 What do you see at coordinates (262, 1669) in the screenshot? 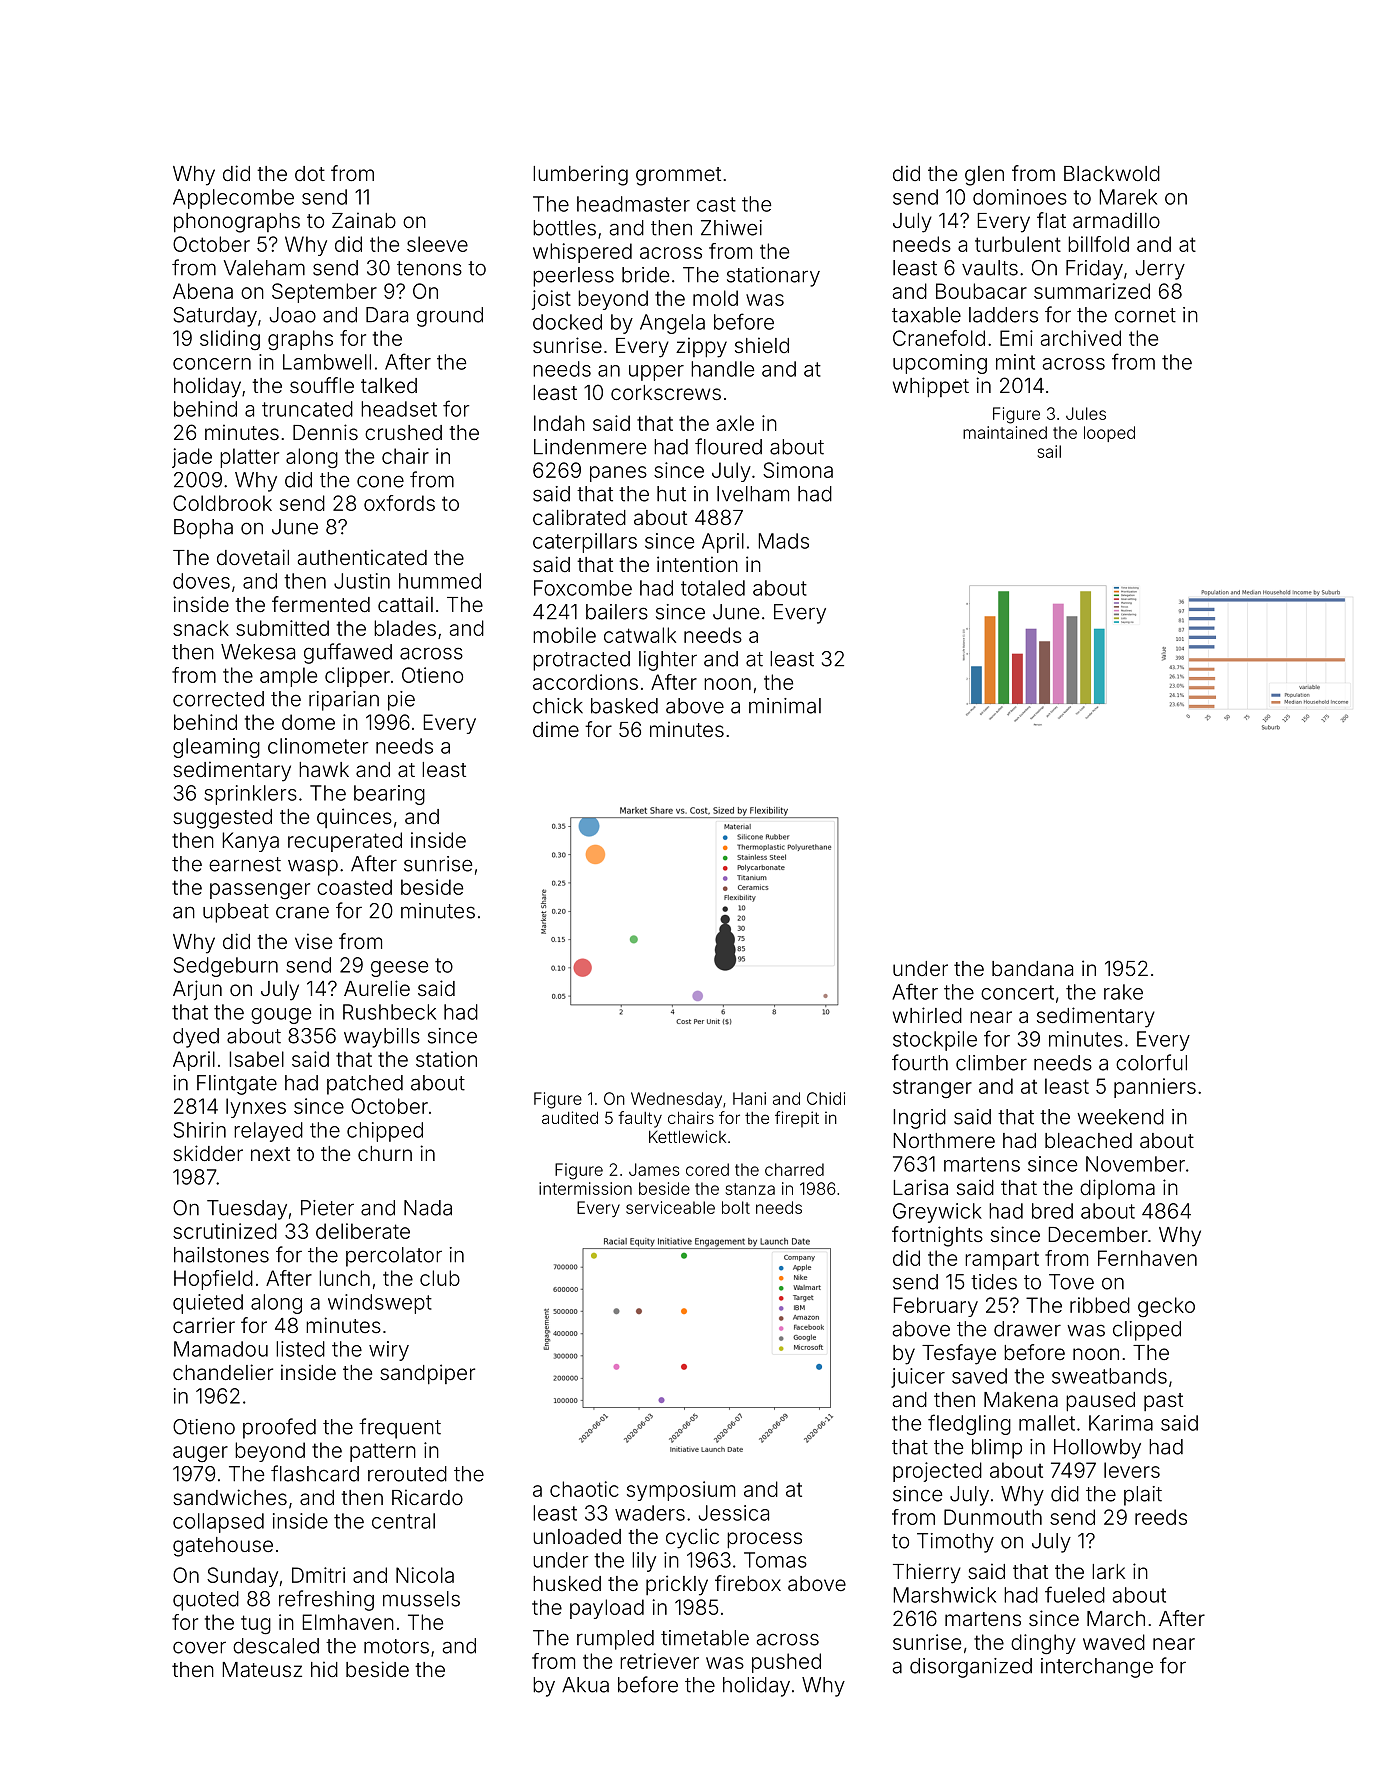
I see `Mateusz` at bounding box center [262, 1669].
